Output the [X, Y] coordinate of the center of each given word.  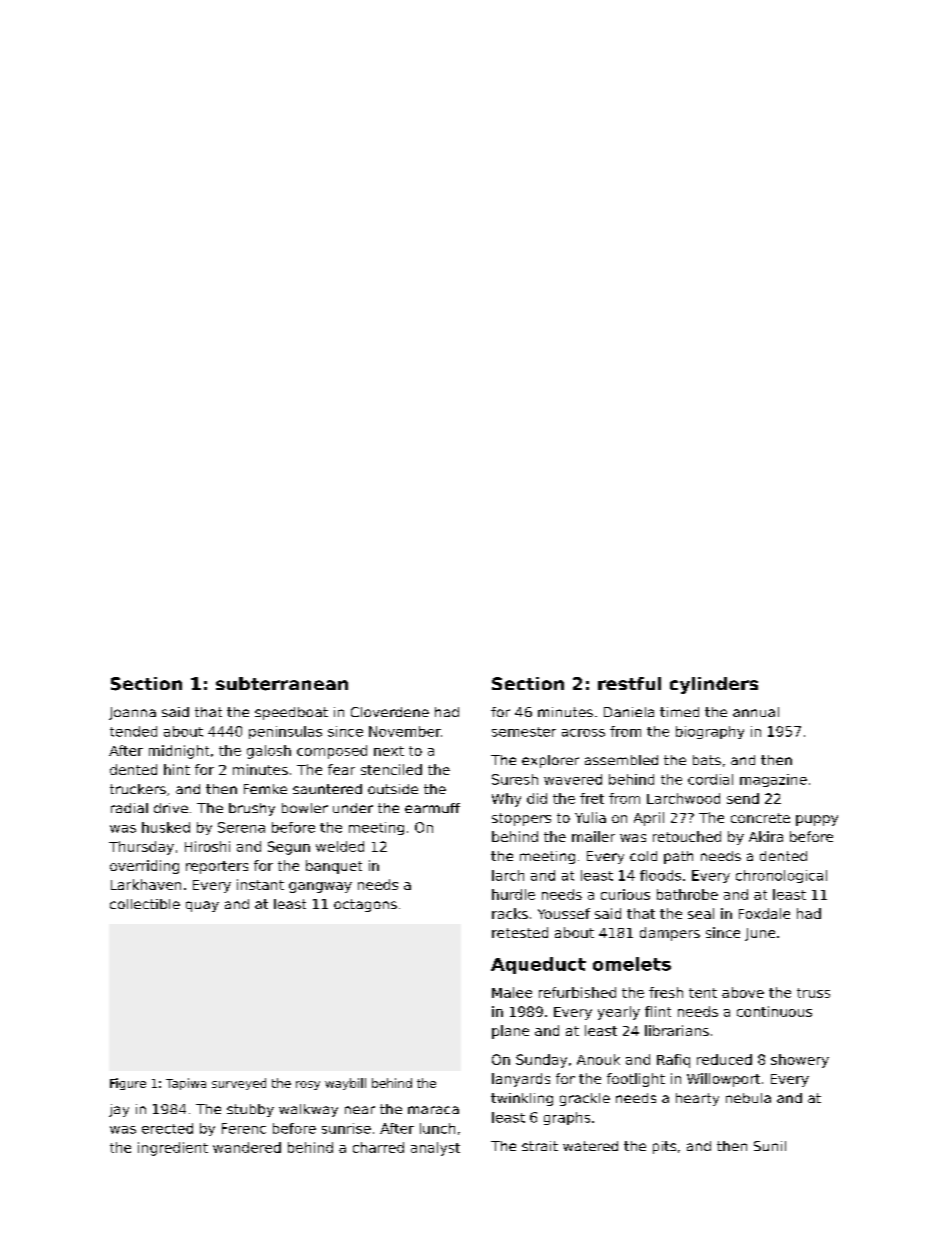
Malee [512, 992]
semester [524, 732]
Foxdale [764, 913]
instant [260, 884]
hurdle [513, 894]
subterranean [282, 684]
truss [813, 993]
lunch [437, 1128]
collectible [145, 904]
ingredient [173, 1149]
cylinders [714, 685]
